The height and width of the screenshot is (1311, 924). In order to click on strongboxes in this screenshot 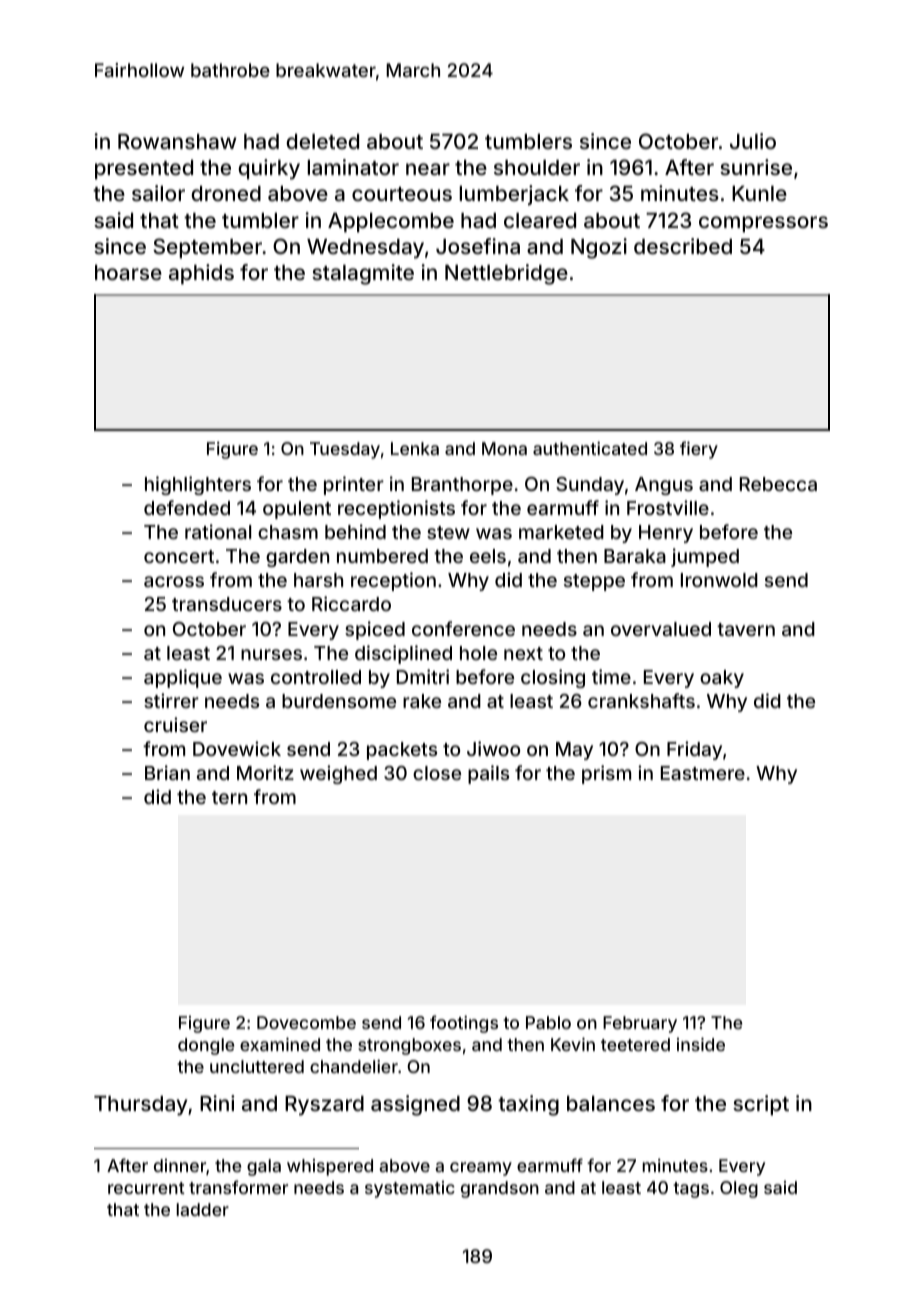, I will do `click(409, 1046)`.
